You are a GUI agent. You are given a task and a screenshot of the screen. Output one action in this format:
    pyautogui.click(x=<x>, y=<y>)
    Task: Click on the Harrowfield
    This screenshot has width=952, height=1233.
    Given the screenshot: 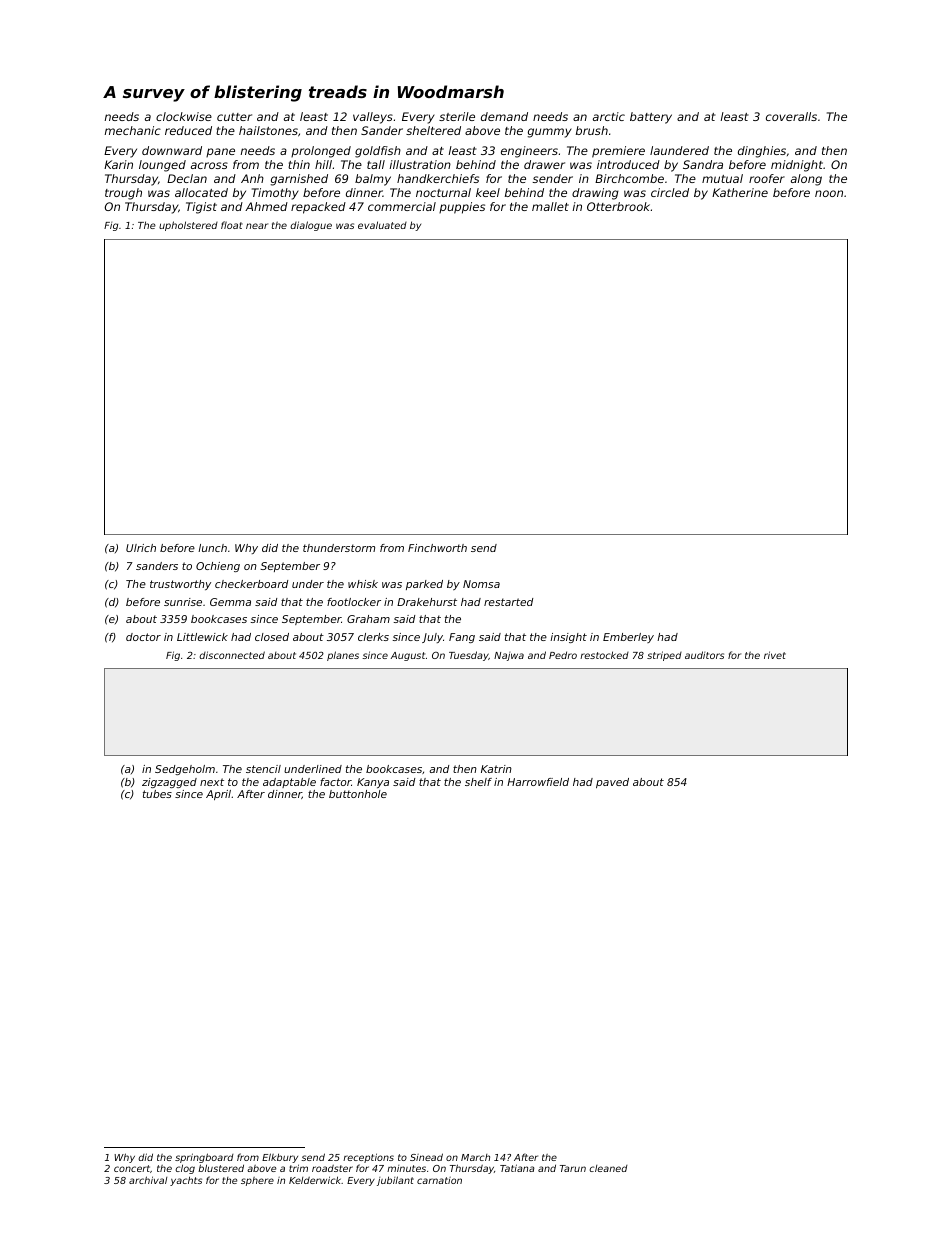 What is the action you would take?
    pyautogui.click(x=538, y=782)
